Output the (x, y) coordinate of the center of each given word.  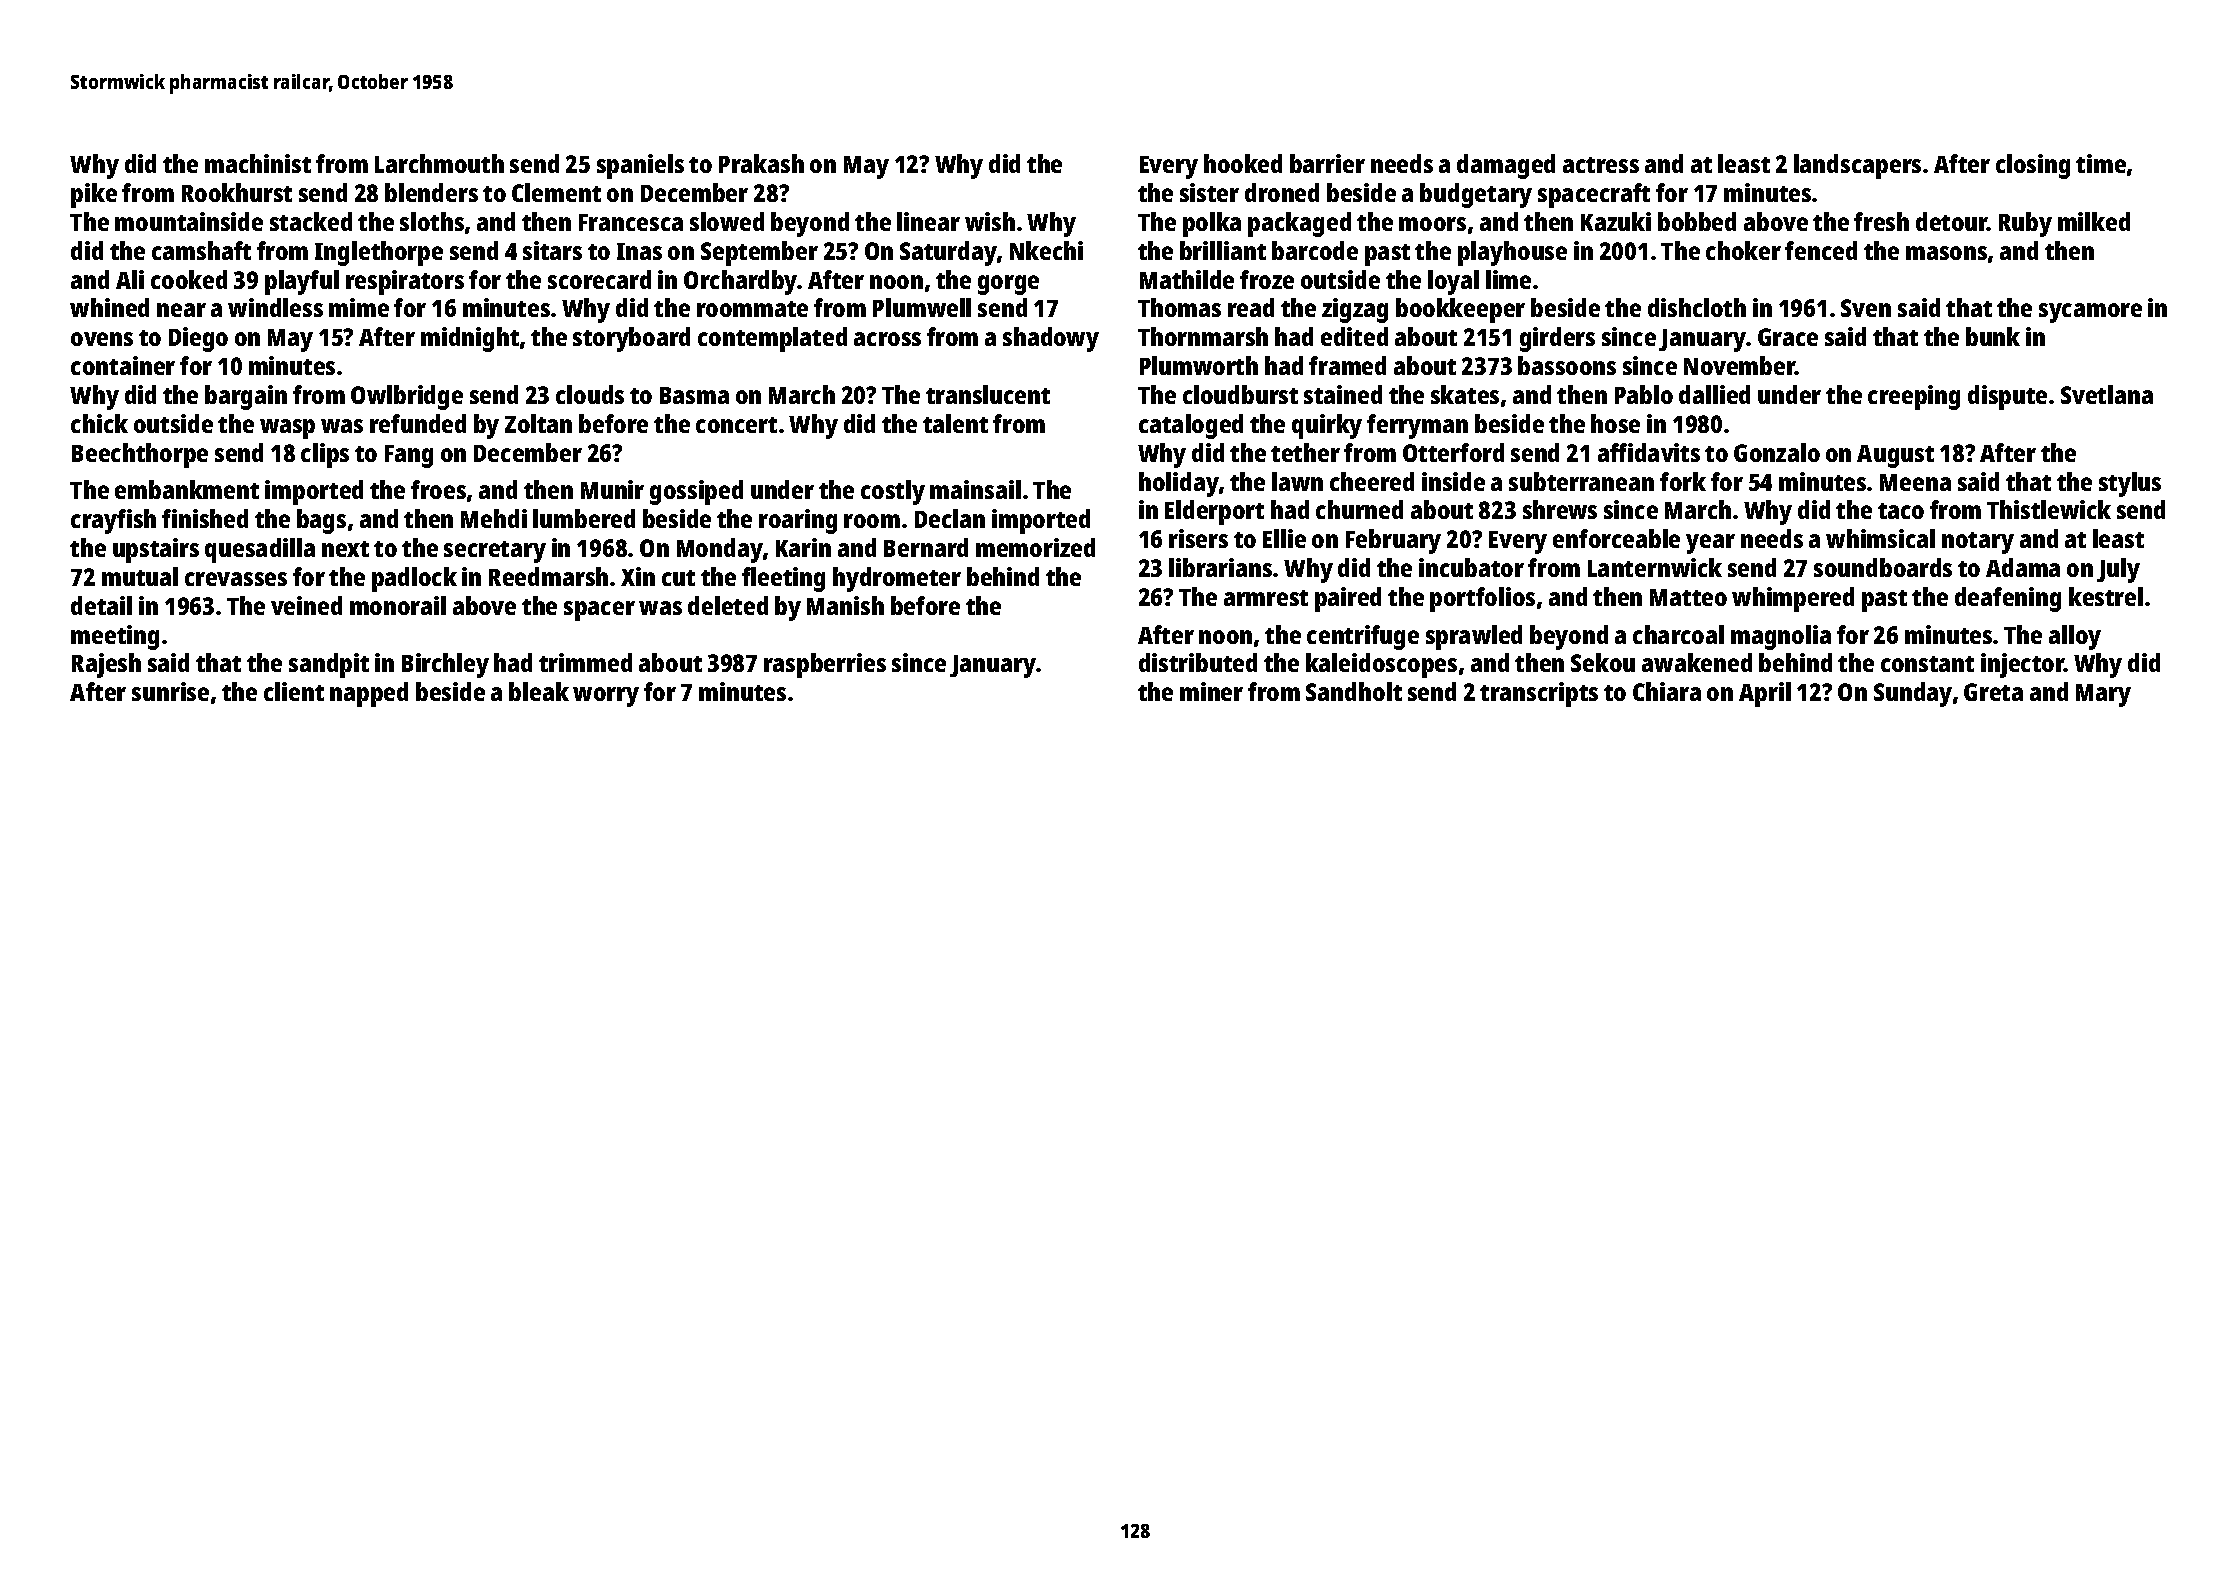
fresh (1881, 221)
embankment (187, 489)
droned (1282, 192)
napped (369, 694)
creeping (1914, 397)
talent (955, 423)
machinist (258, 163)
